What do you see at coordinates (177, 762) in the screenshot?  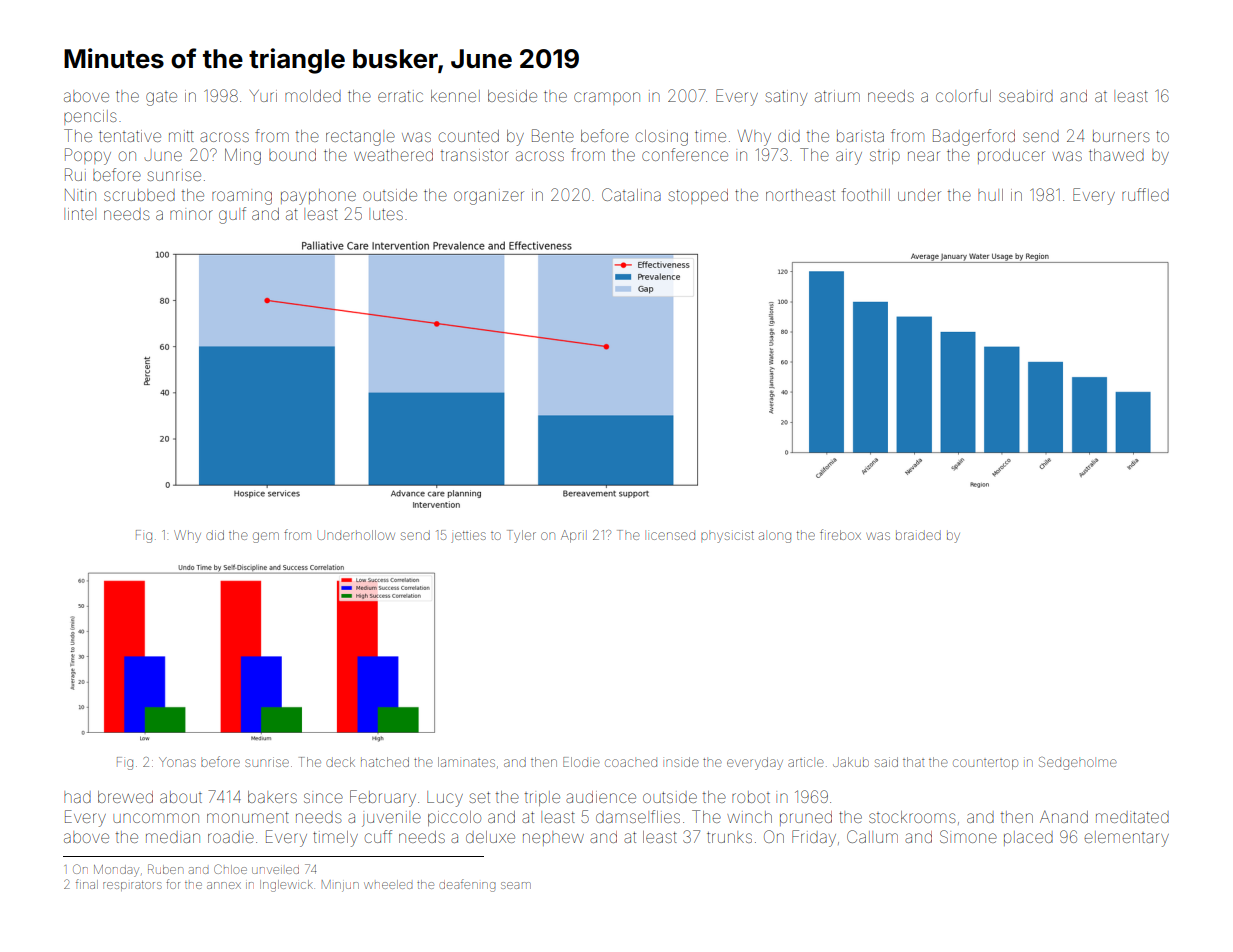 I see `Yonas` at bounding box center [177, 762].
